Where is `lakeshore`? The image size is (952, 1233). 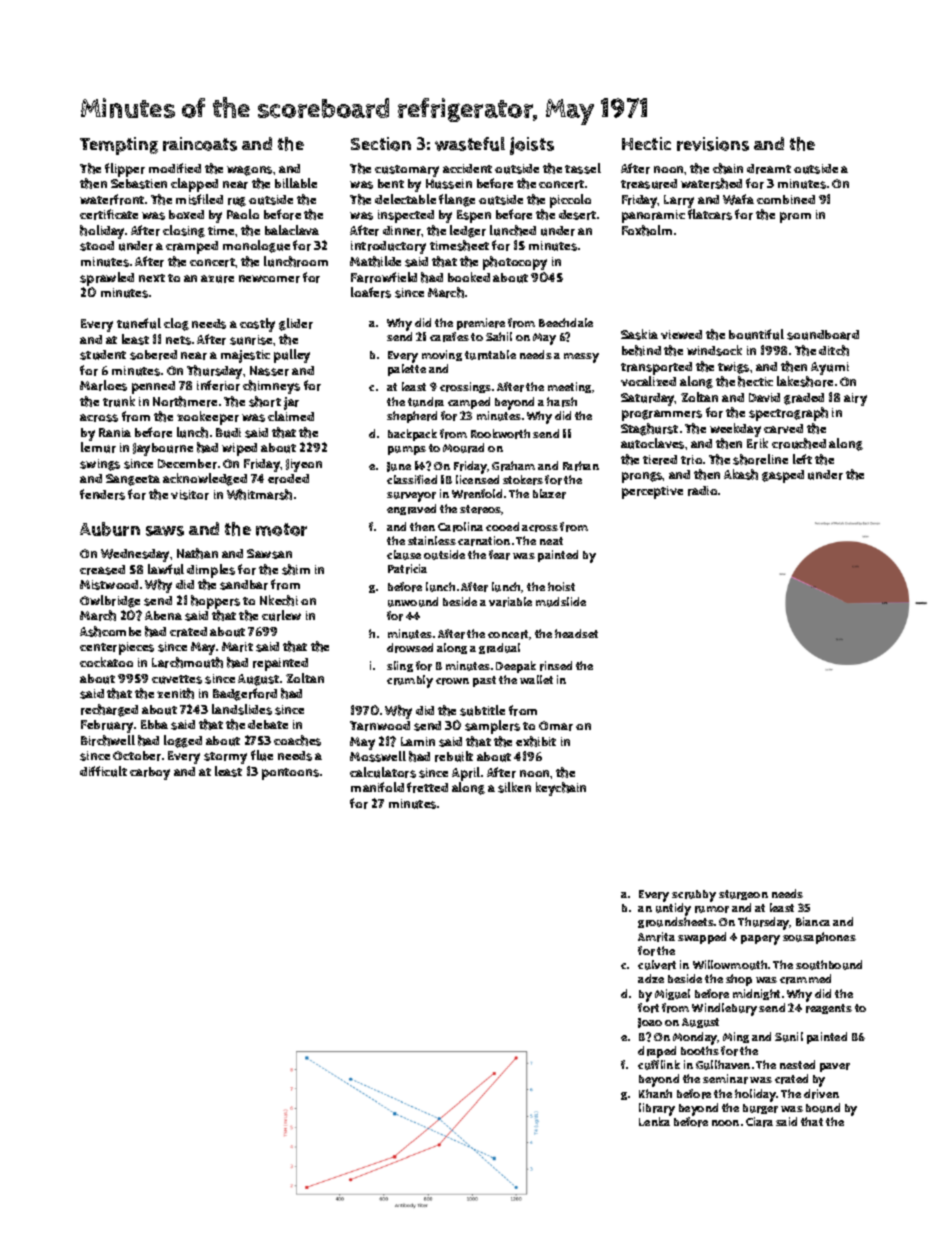
lakeshore is located at coordinates (805, 381).
